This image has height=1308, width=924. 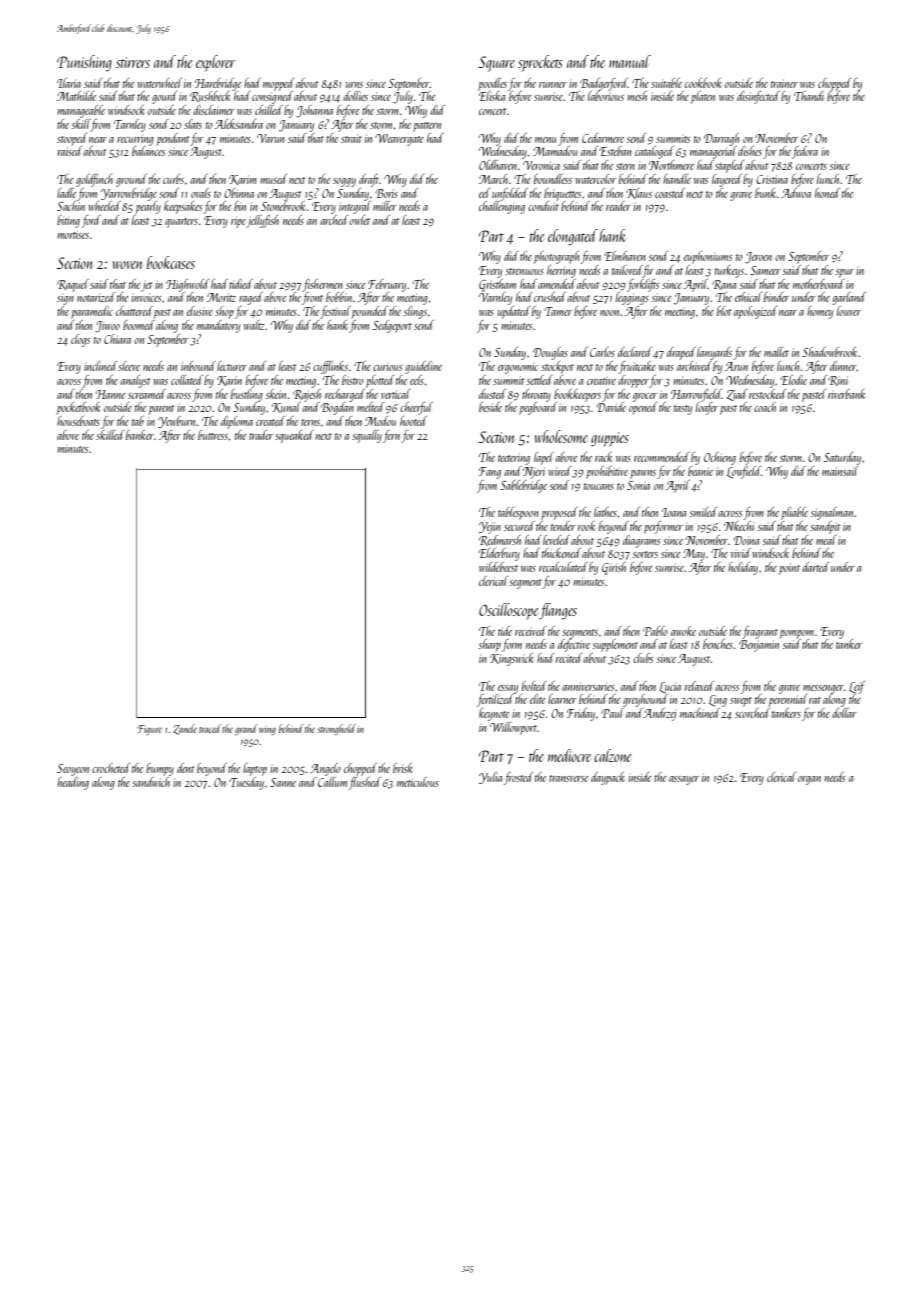 I want to click on menu, so click(x=545, y=140).
